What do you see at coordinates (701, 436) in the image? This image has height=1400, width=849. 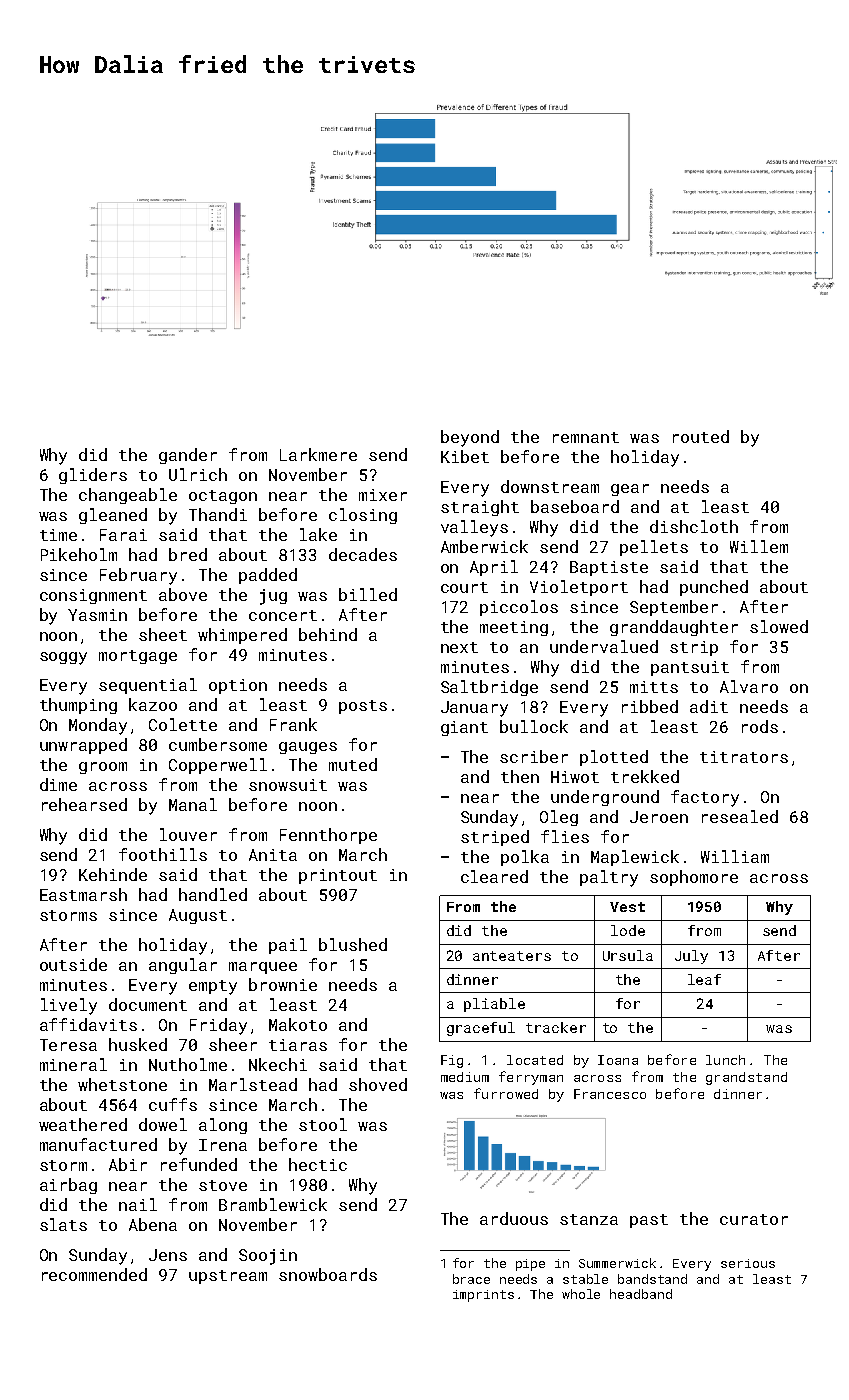 I see `routed` at bounding box center [701, 436].
